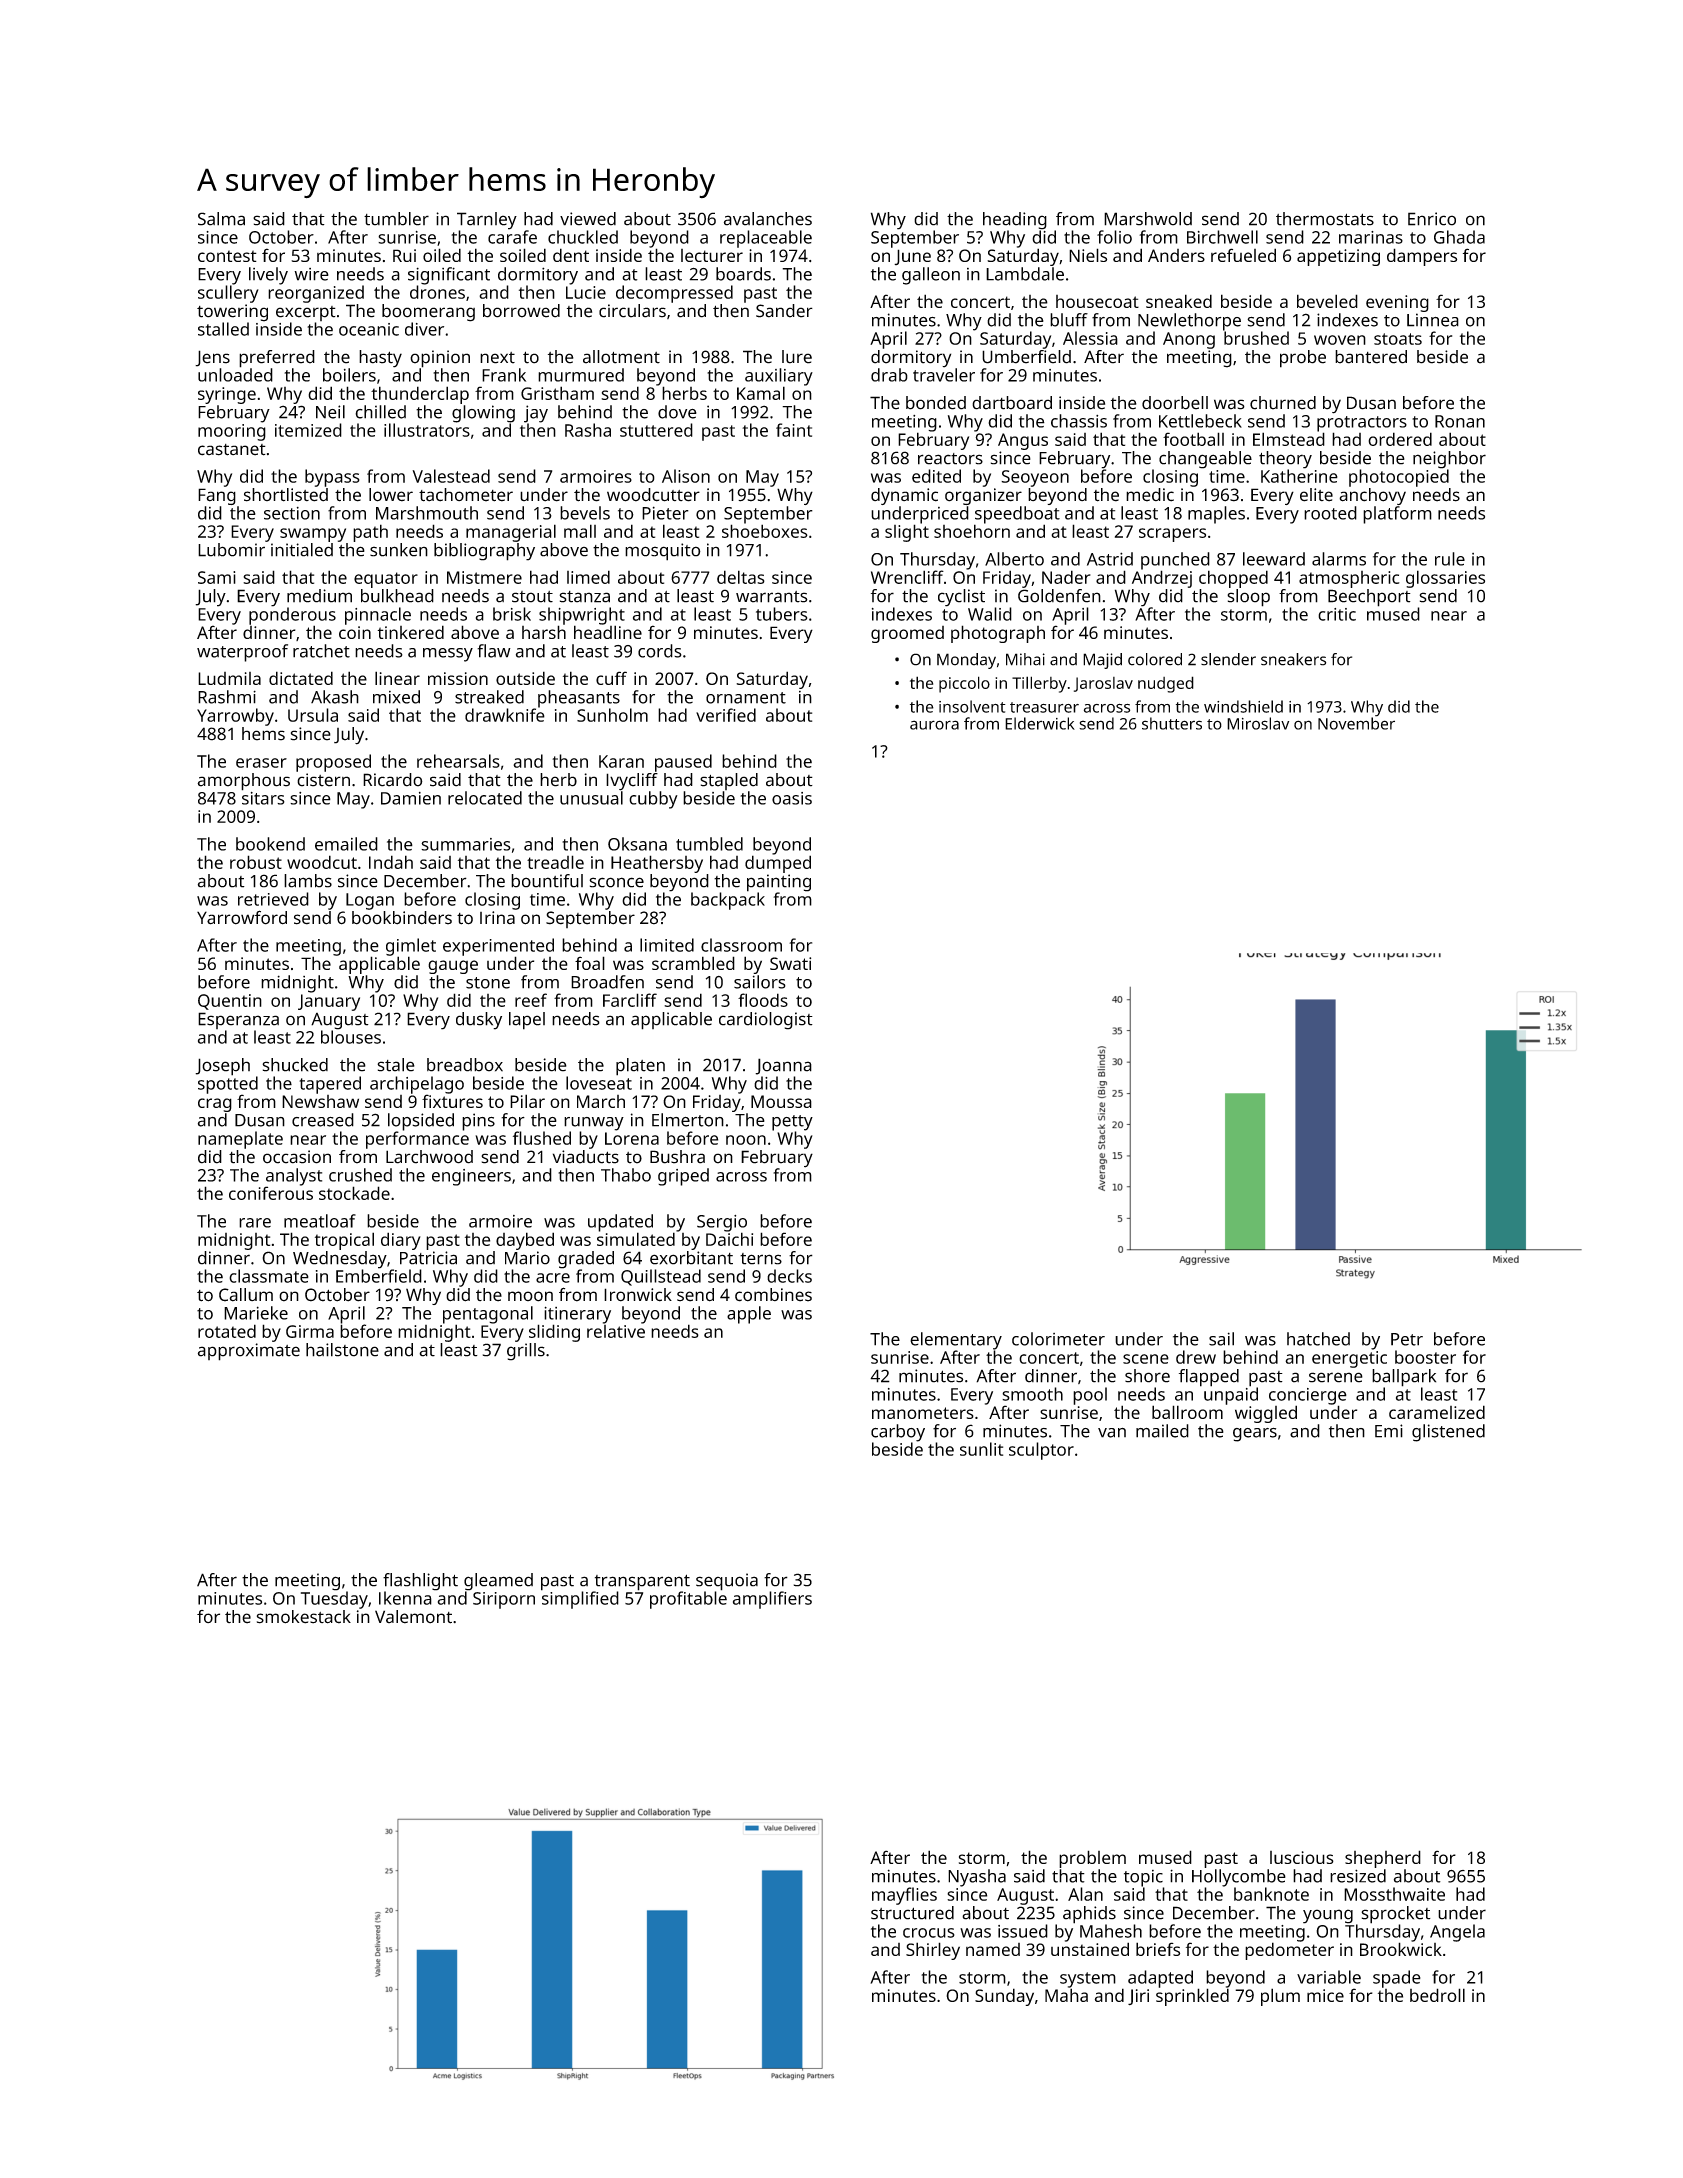 The image size is (1683, 2178). Describe the element at coordinates (242, 917) in the page. I see `Yarrowford` at that location.
